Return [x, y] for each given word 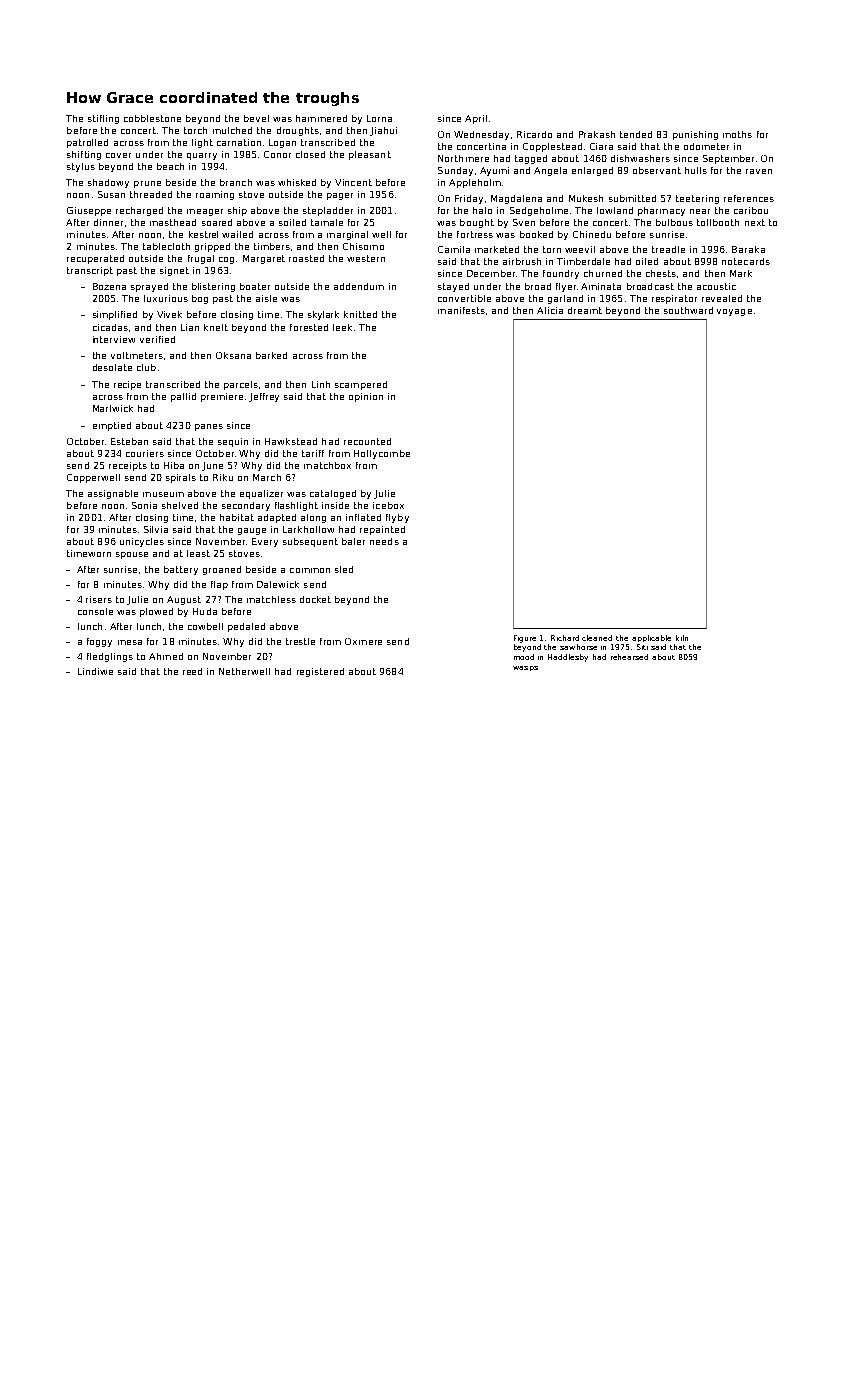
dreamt [585, 310]
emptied [112, 426]
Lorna [379, 118]
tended [636, 134]
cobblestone [152, 118]
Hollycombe [382, 454]
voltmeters [137, 355]
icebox [388, 505]
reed [192, 671]
